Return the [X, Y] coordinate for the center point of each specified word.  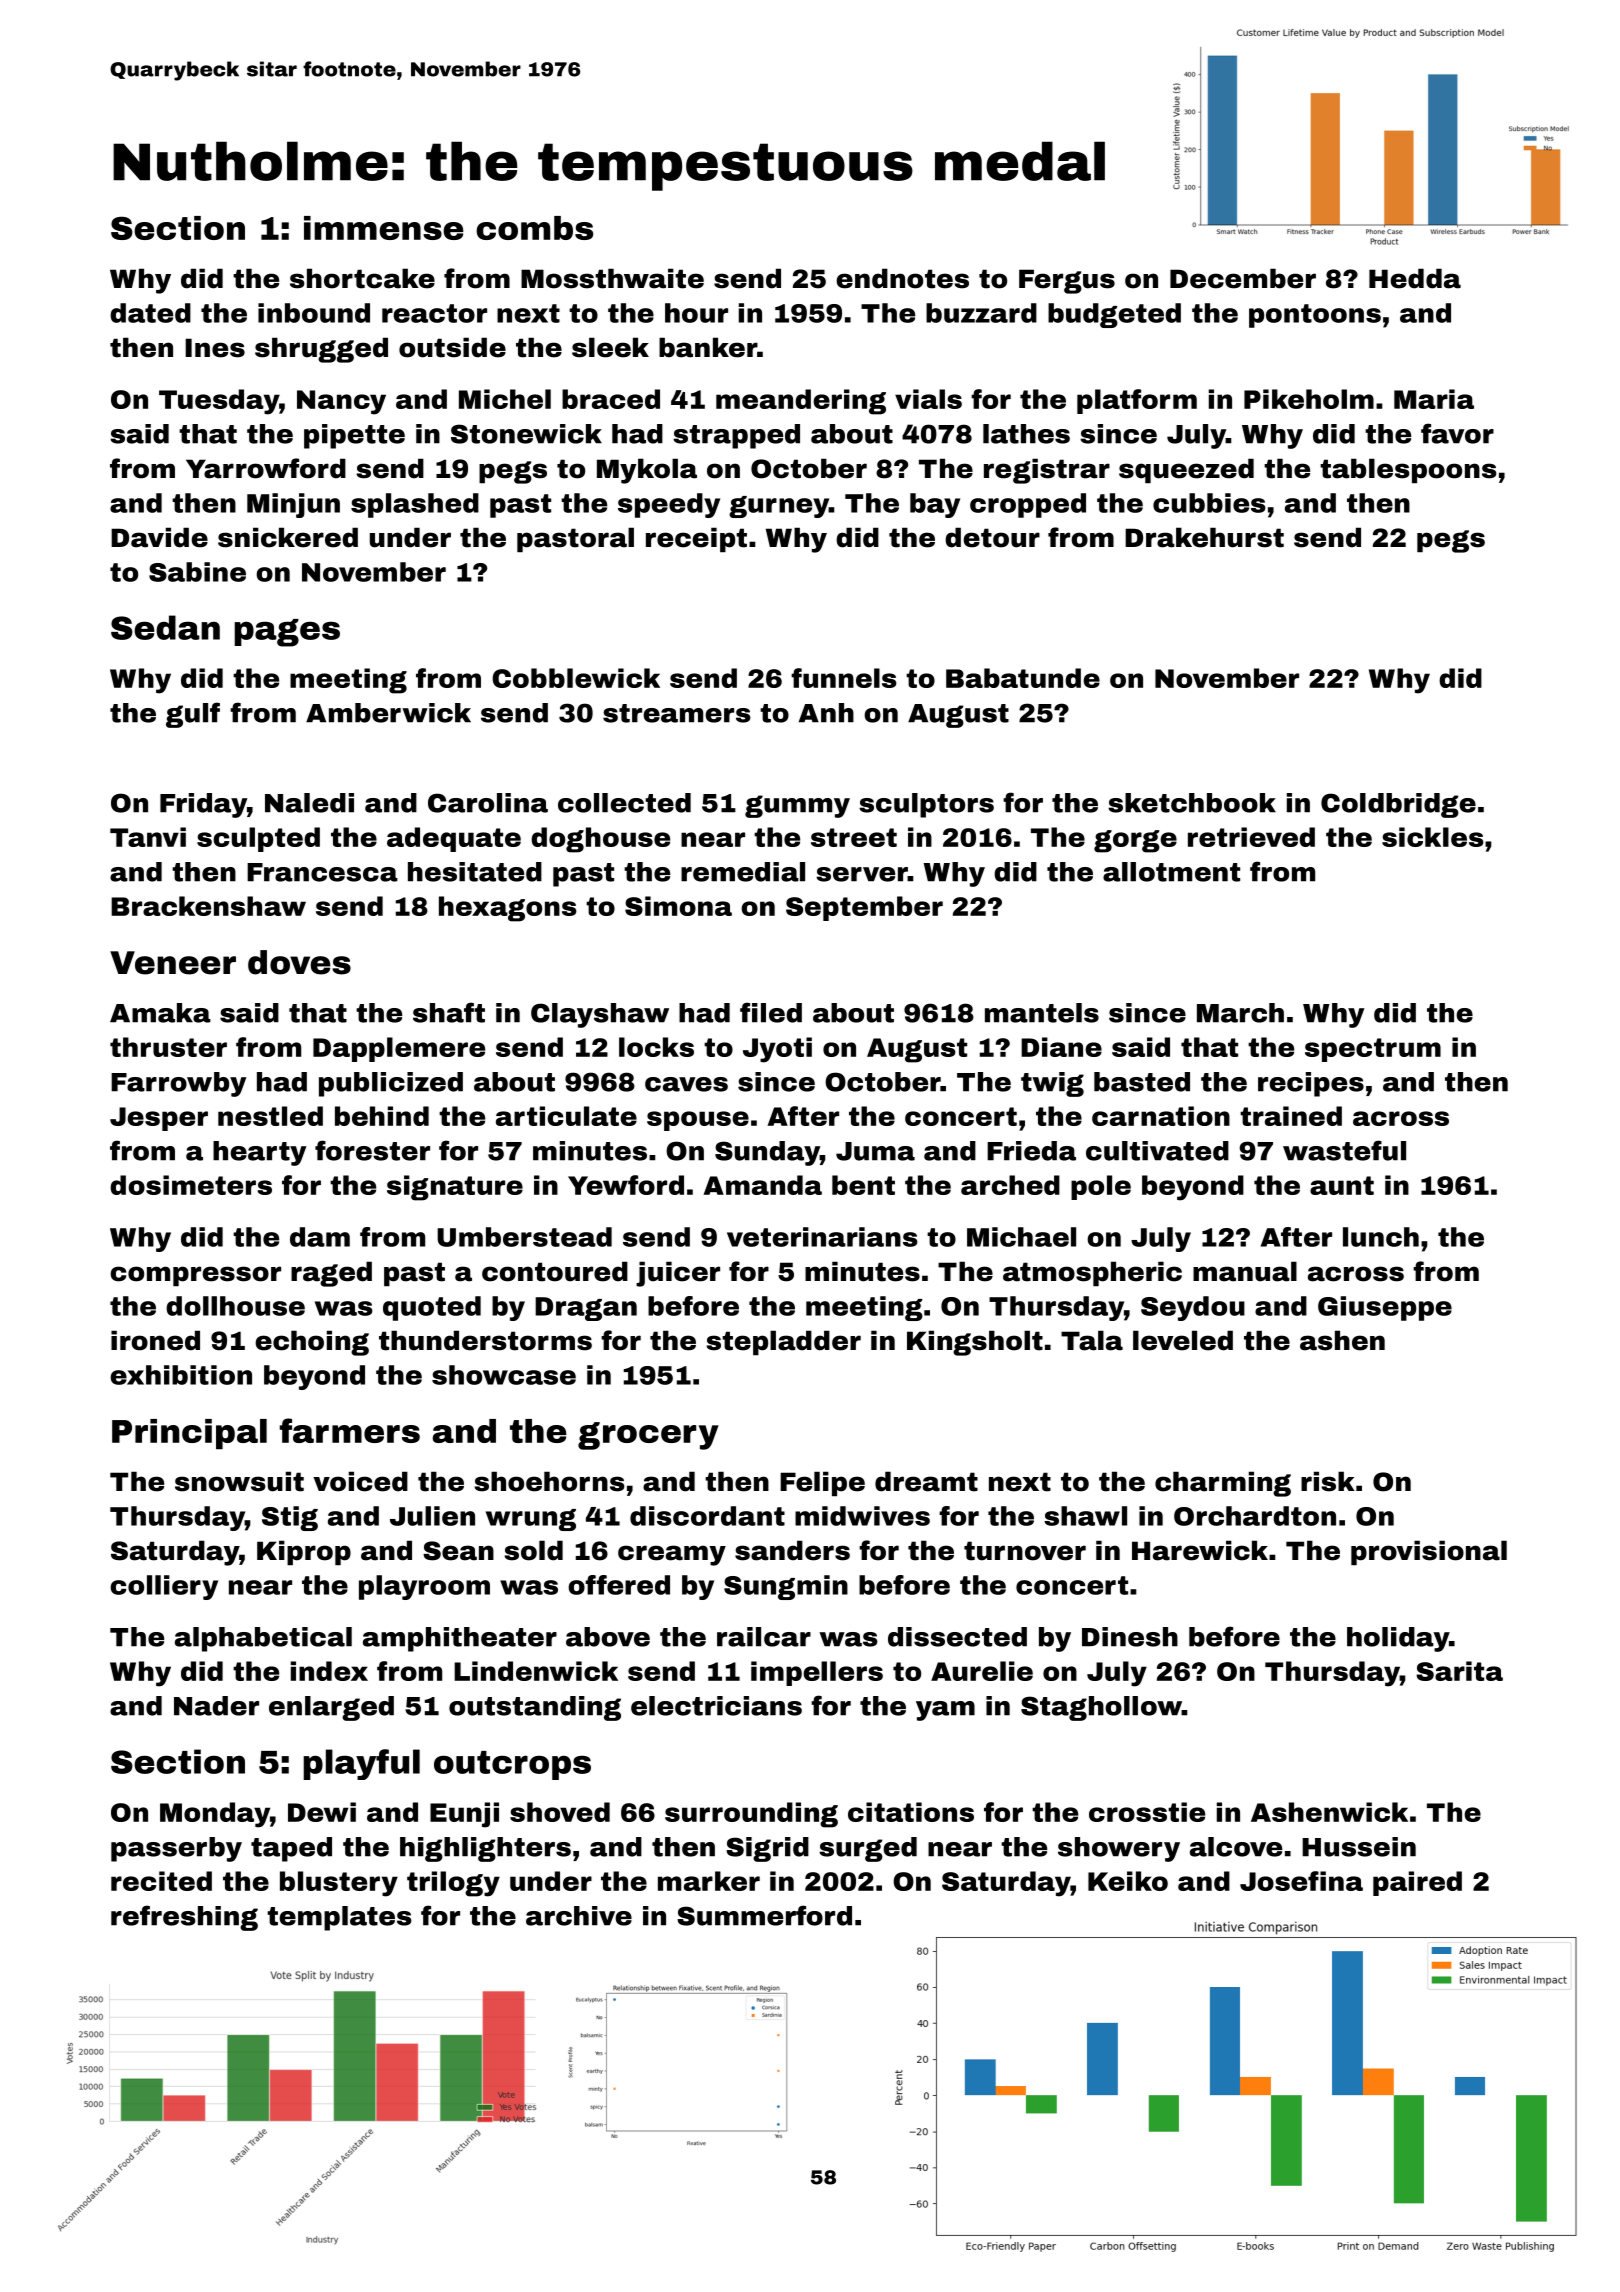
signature [455, 1188]
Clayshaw [600, 1015]
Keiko [1128, 1881]
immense [384, 228]
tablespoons [1408, 470]
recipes [1311, 1084]
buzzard [981, 313]
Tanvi [148, 837]
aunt [1342, 1185]
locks [656, 1047]
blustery [339, 1884]
